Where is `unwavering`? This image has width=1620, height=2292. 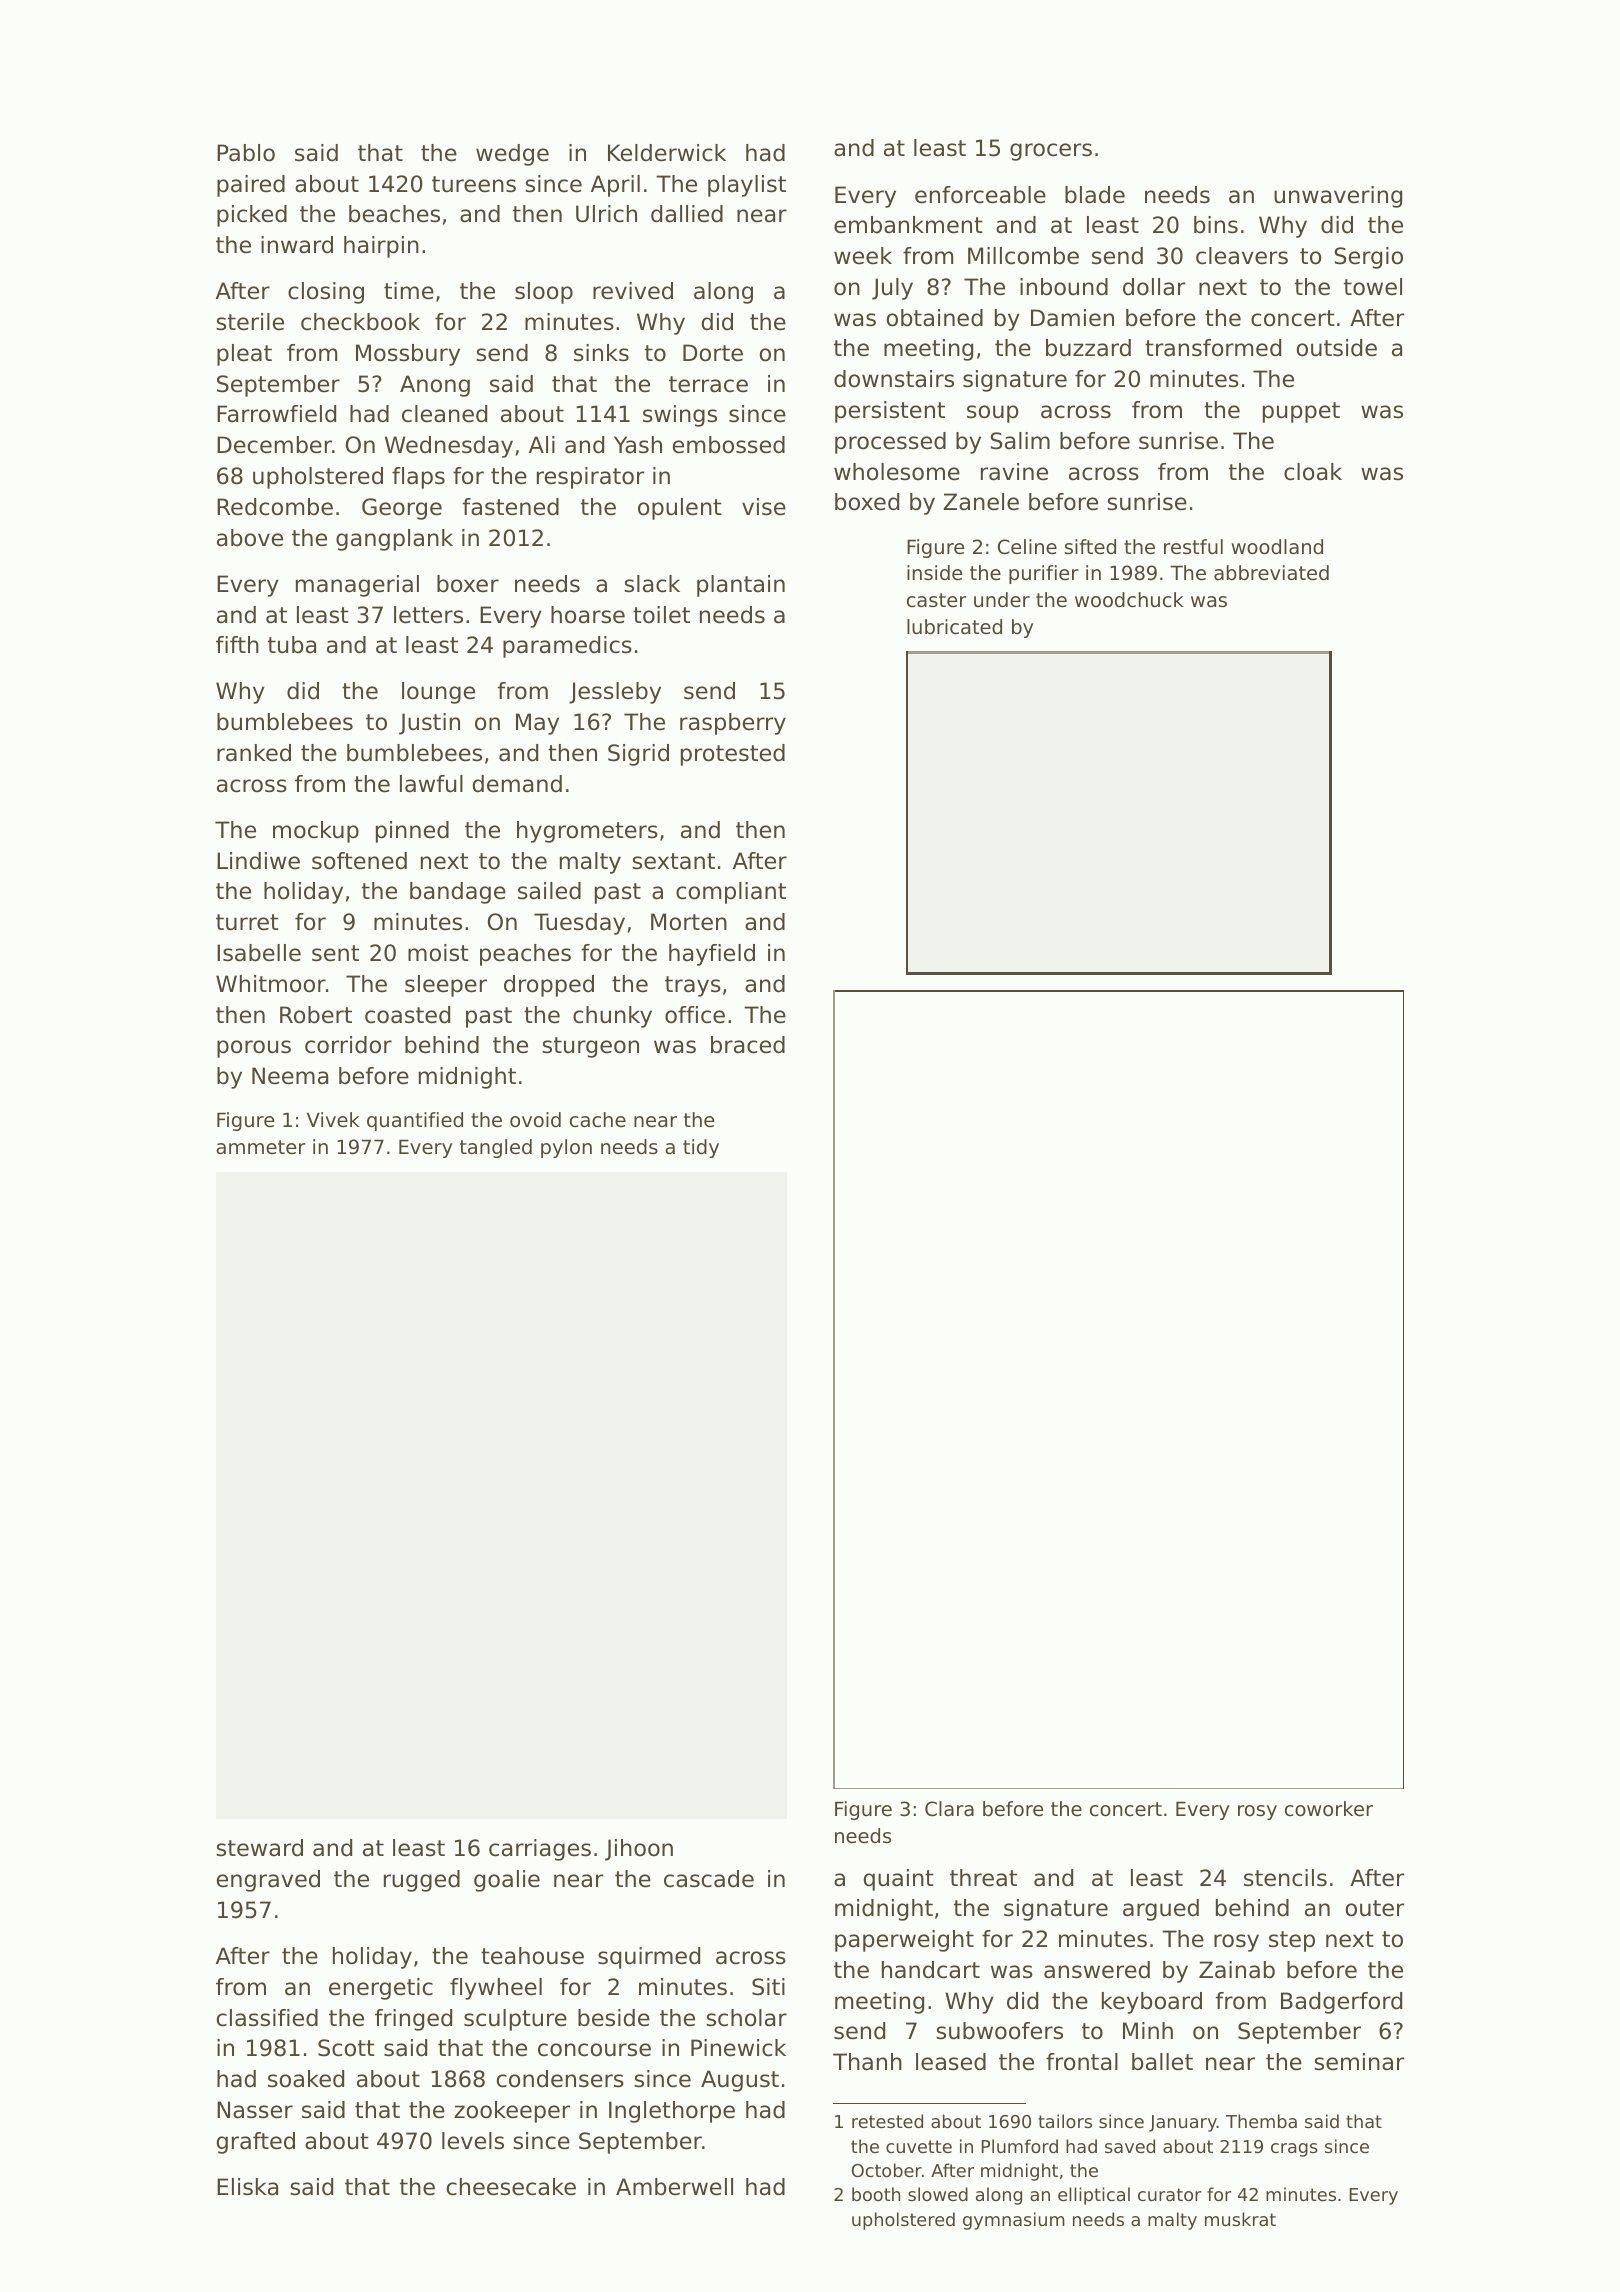 unwavering is located at coordinates (1338, 197).
